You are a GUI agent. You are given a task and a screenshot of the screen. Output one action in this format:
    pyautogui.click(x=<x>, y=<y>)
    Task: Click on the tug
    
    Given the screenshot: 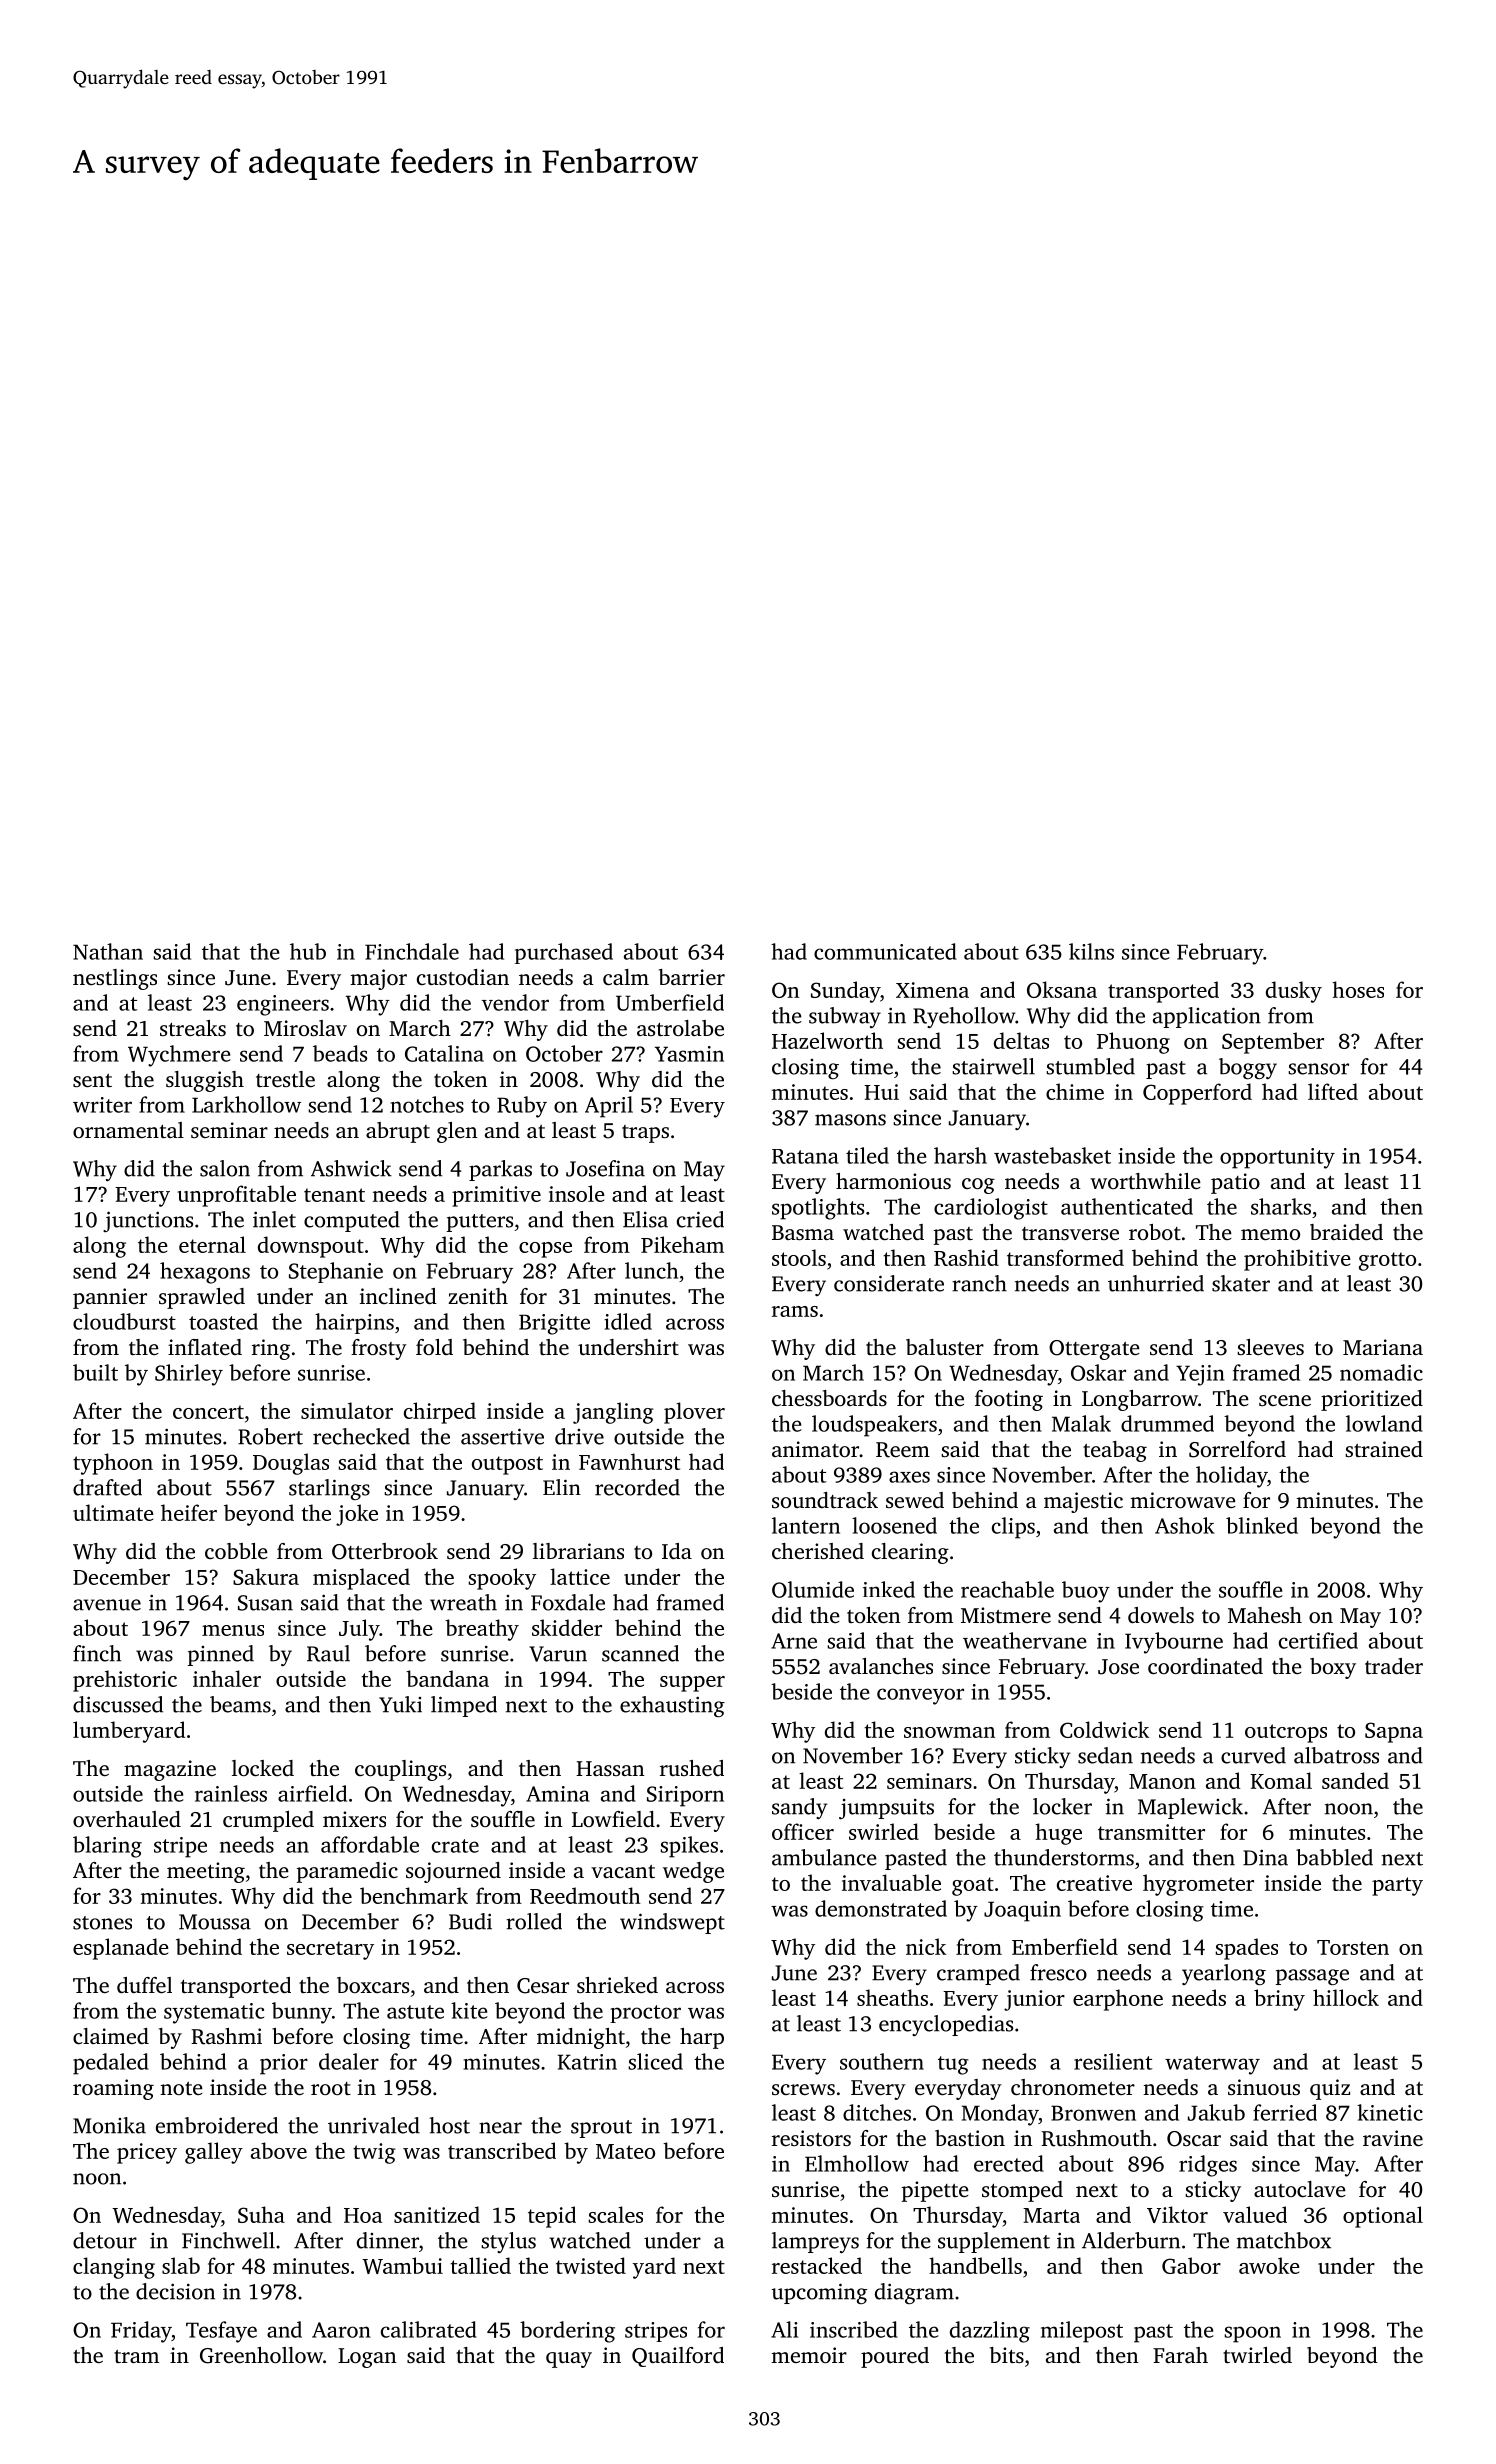 What is the action you would take?
    pyautogui.click(x=953, y=2065)
